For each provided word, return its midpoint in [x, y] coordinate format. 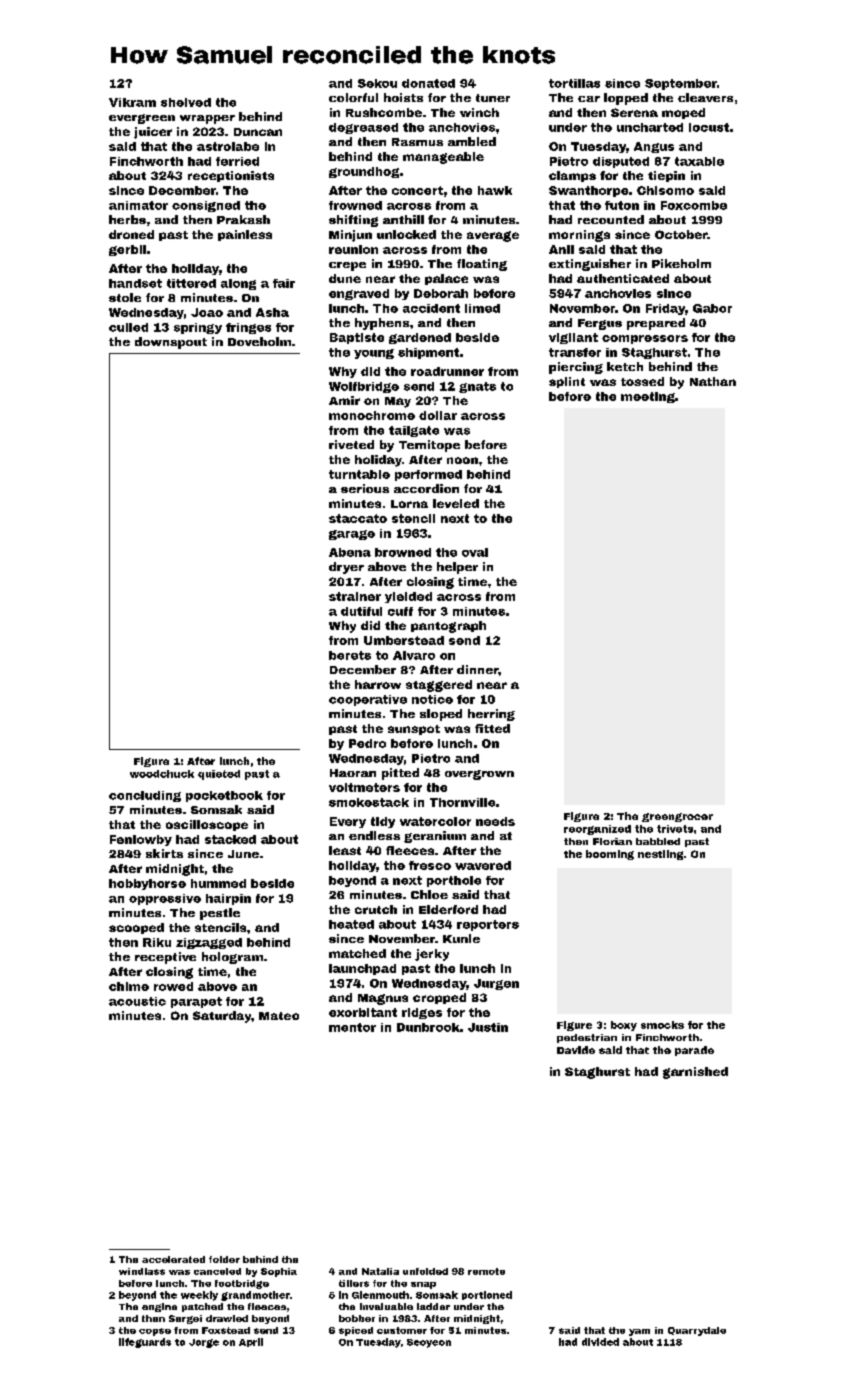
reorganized [597, 830]
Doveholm [259, 341]
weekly [199, 1296]
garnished [695, 1073]
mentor [352, 1027]
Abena [350, 552]
